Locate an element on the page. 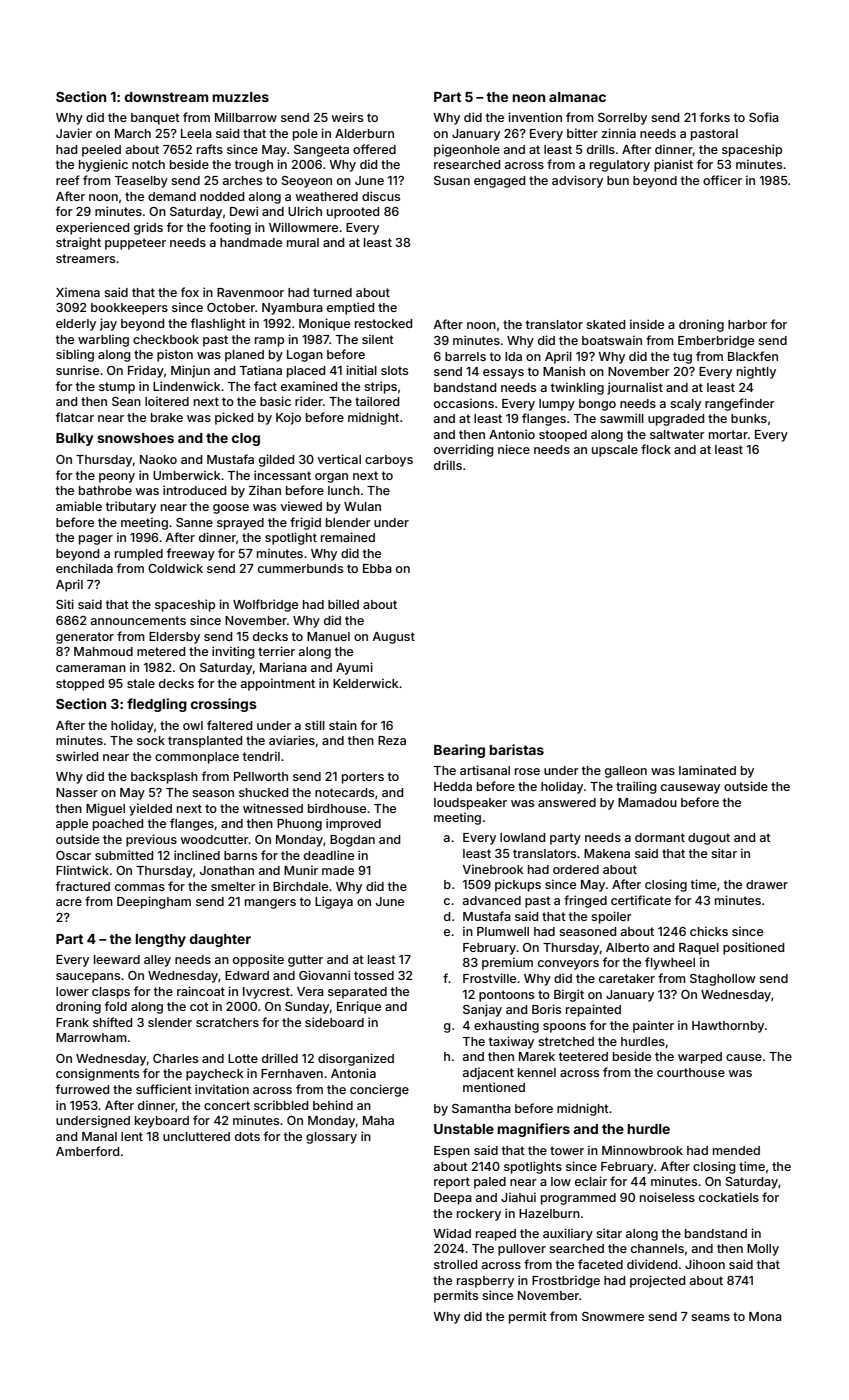  leeward is located at coordinates (117, 959).
